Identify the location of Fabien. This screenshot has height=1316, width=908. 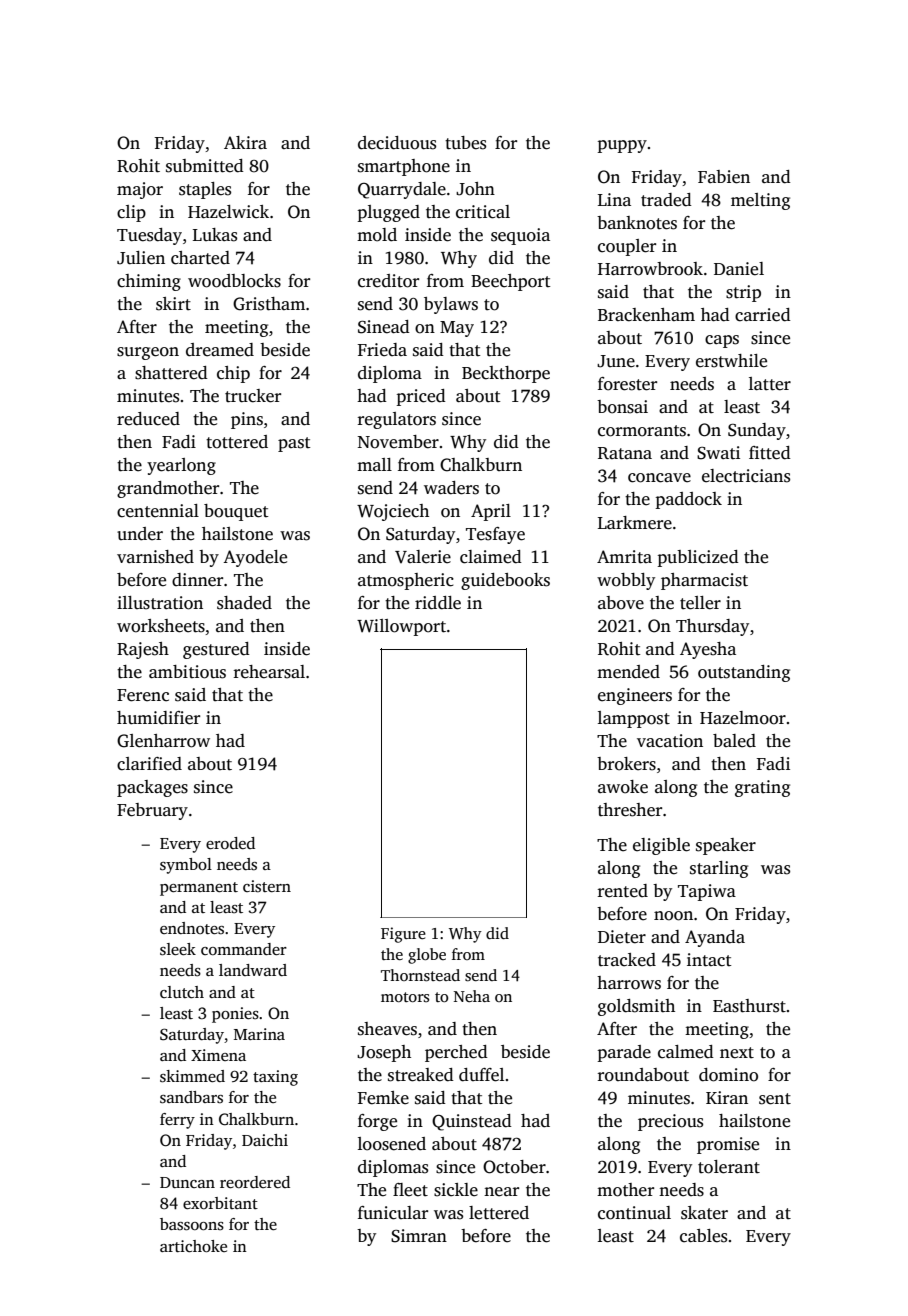
(724, 177).
